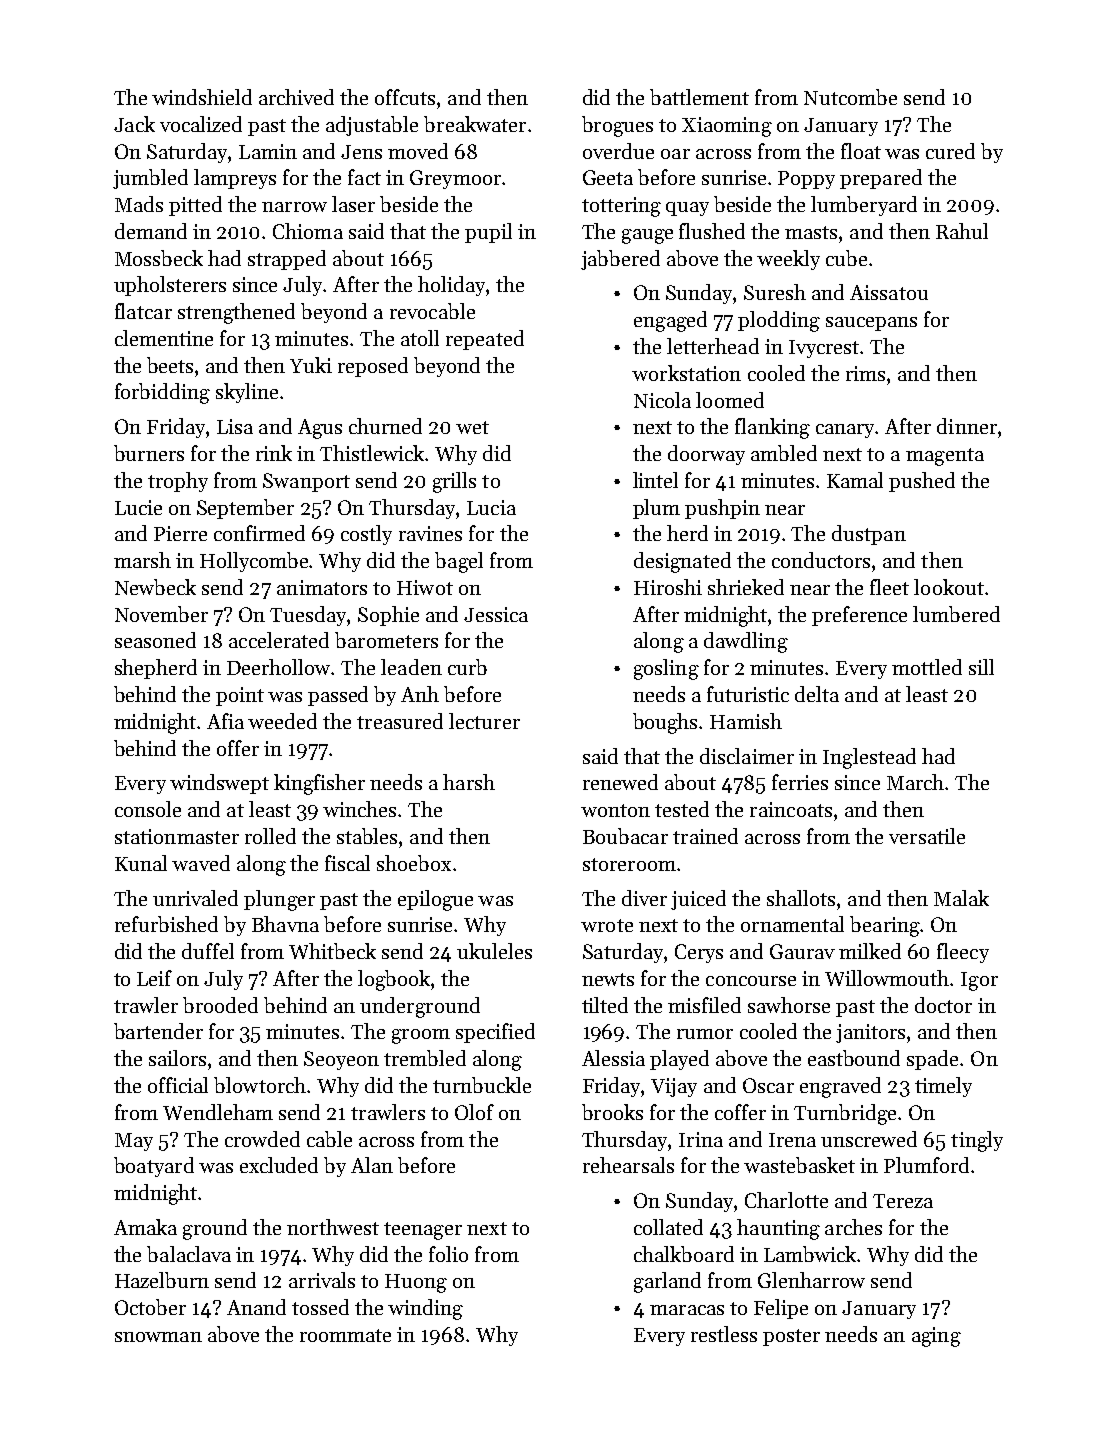  Describe the element at coordinates (802, 951) in the screenshot. I see `Gaurav` at that location.
